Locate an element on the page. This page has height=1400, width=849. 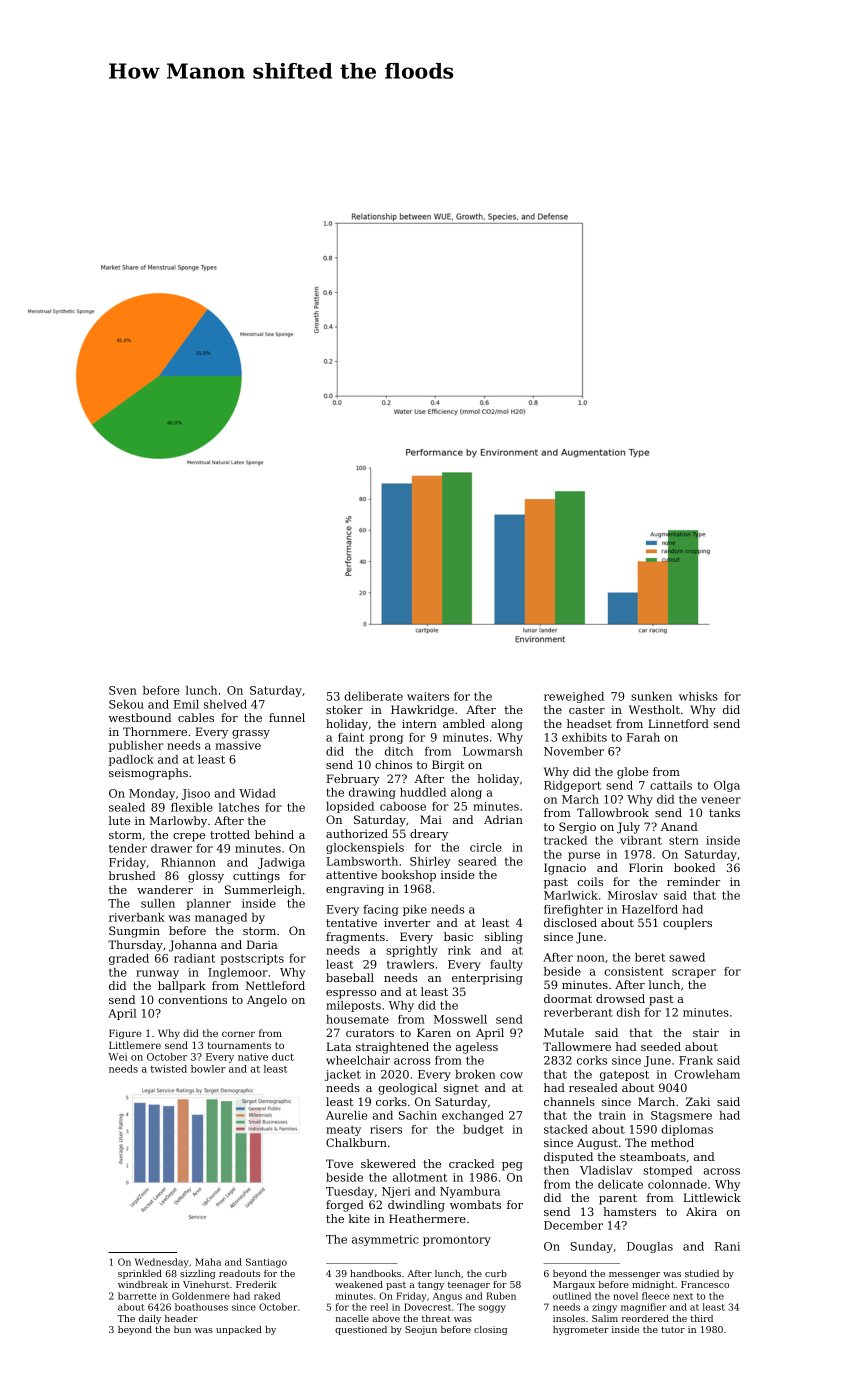
dish is located at coordinates (628, 1012).
